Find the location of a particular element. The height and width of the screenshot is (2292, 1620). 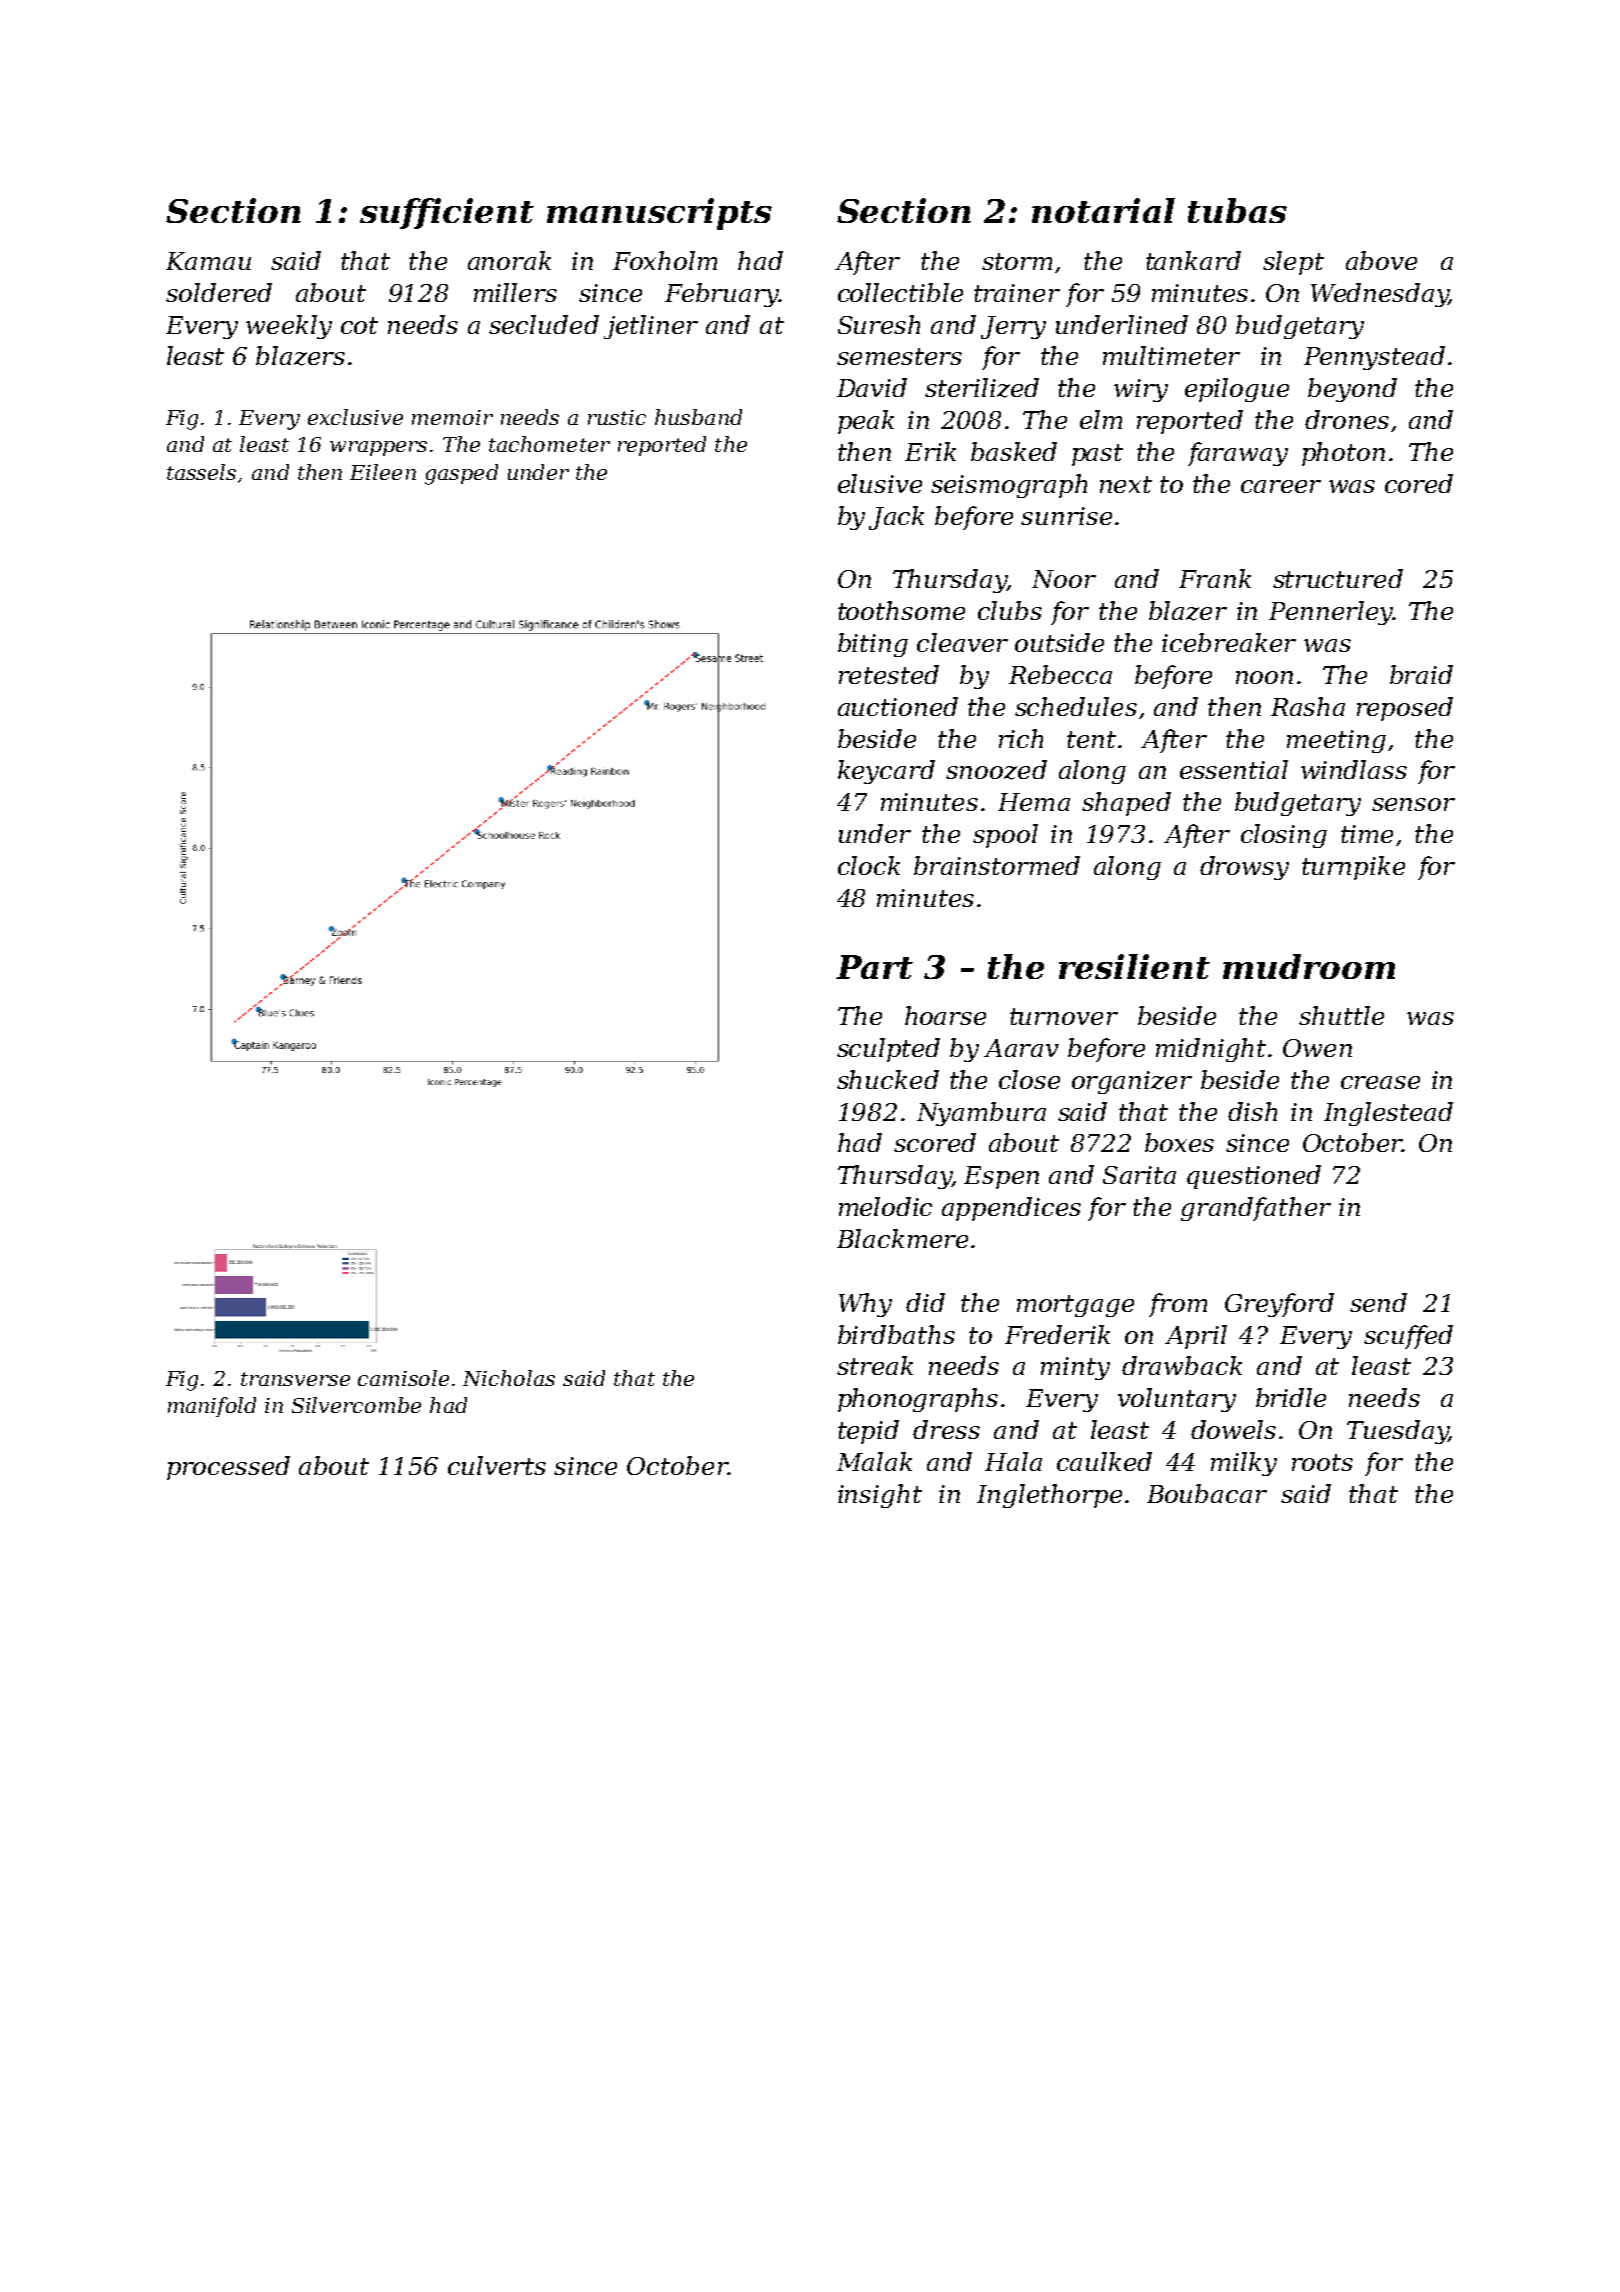

Jack is located at coordinates (896, 518).
